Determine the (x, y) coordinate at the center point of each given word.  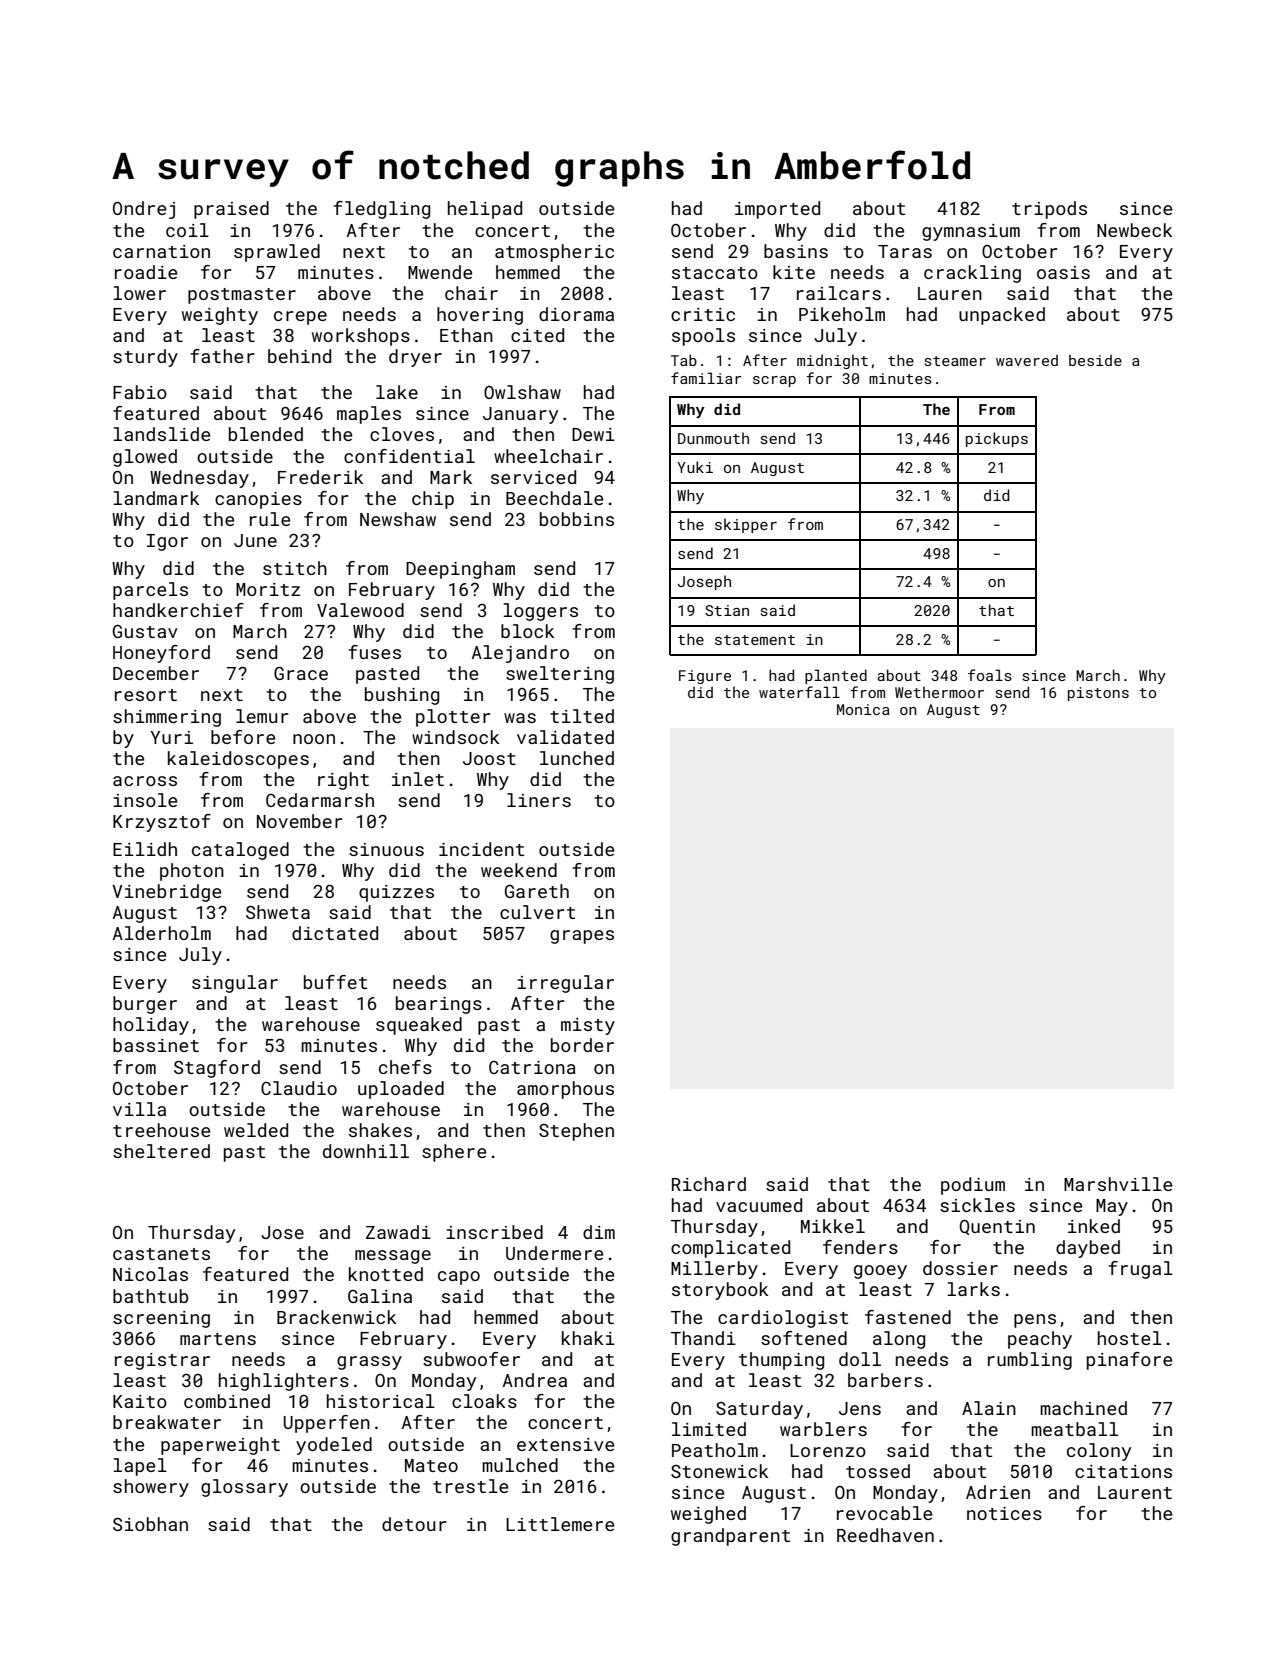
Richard (709, 1184)
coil (187, 230)
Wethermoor (939, 692)
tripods (1049, 210)
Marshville (1118, 1184)
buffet (335, 982)
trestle (470, 1486)
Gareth (537, 891)
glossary (244, 1488)
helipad (485, 210)
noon (314, 739)
